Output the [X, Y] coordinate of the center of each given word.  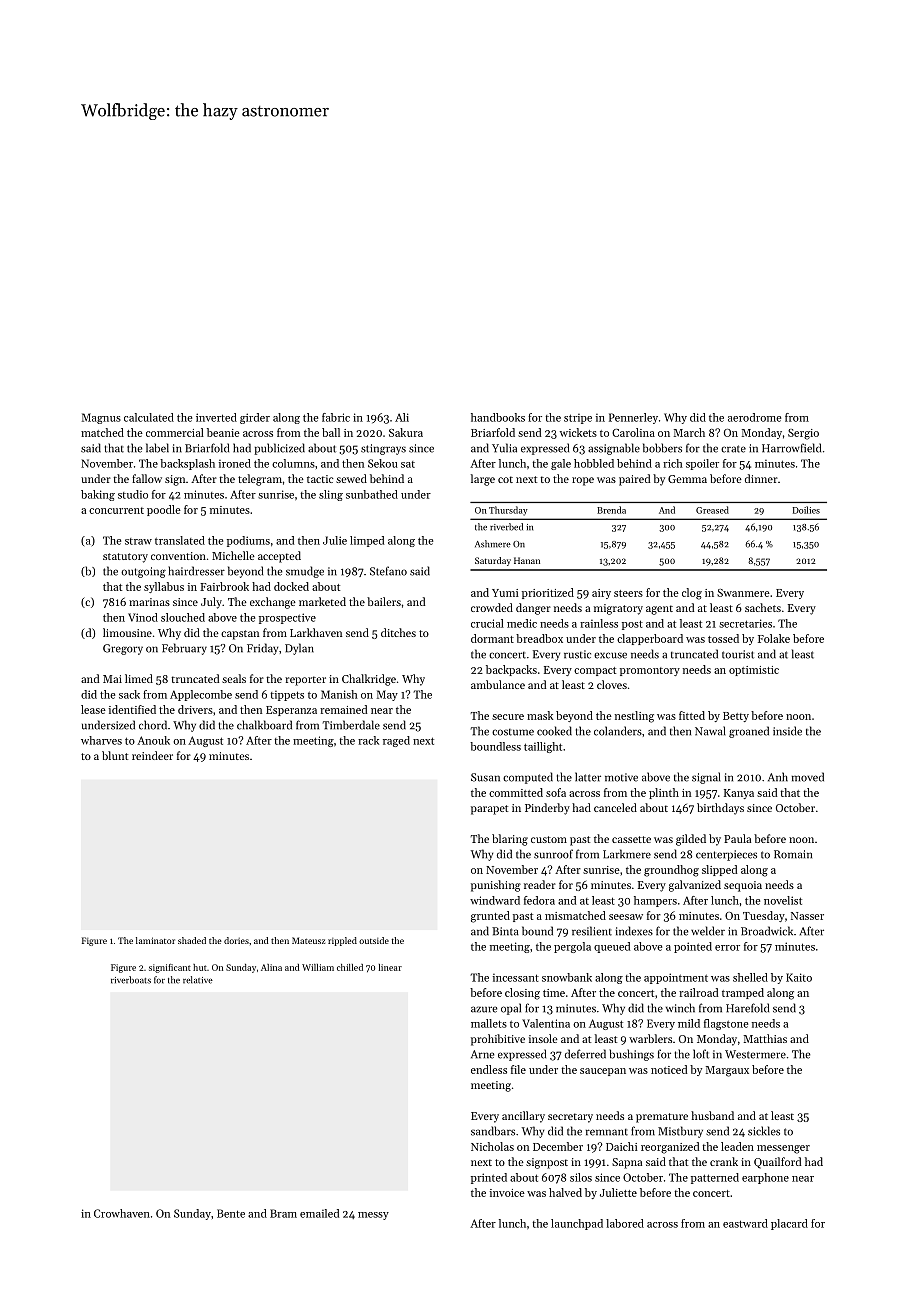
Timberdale [351, 725]
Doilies [806, 510]
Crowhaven [122, 1213]
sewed [351, 478]
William [318, 967]
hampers [655, 901]
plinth [664, 793]
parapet [489, 810]
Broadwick [767, 931]
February [184, 649]
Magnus [101, 418]
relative [198, 980]
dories [236, 940]
